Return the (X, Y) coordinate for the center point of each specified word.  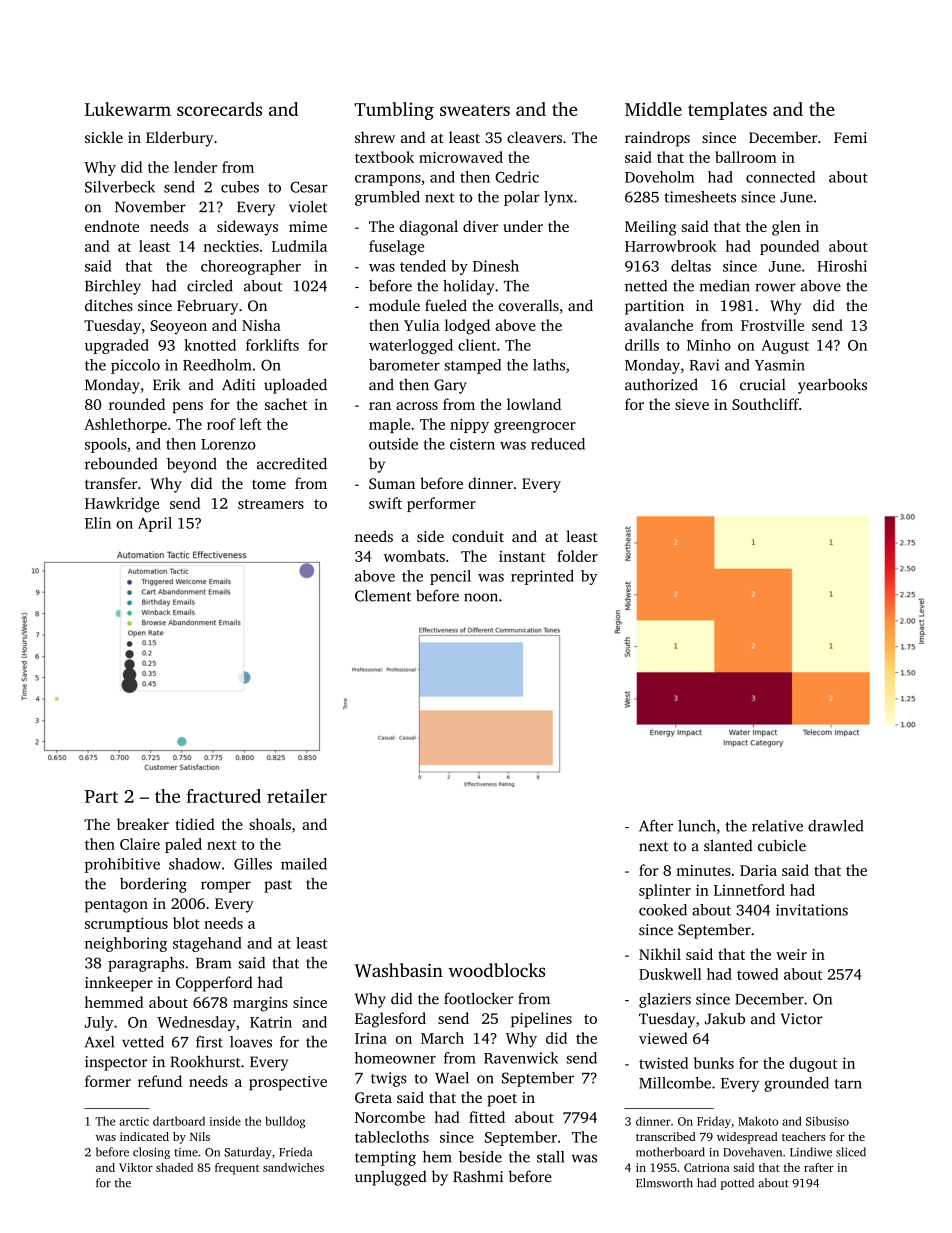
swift (385, 503)
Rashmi (478, 1176)
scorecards (219, 109)
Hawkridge (122, 505)
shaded (174, 1167)
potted (737, 1184)
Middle (653, 109)
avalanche (659, 325)
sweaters (475, 110)
